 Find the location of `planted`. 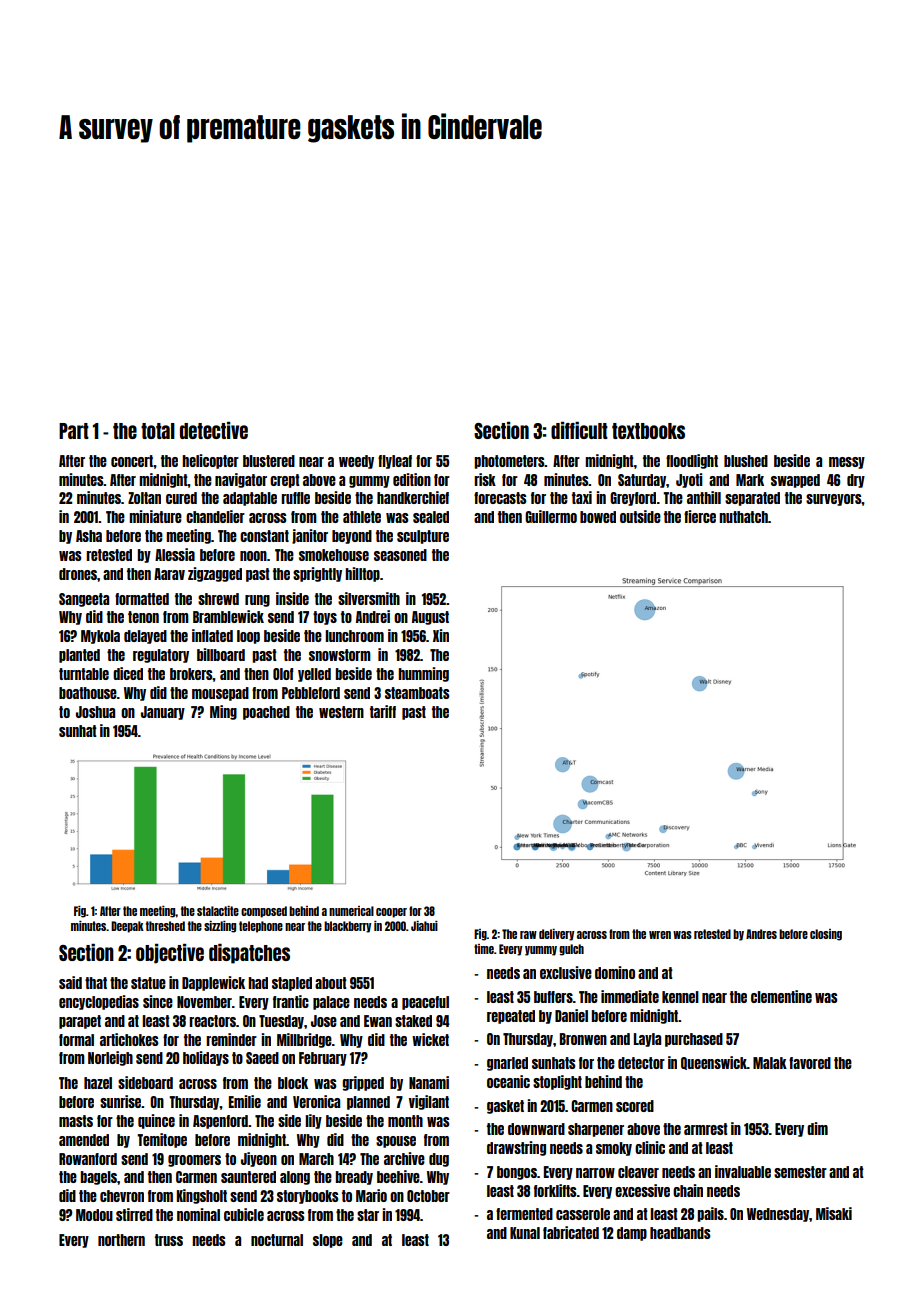

planted is located at coordinates (79, 656).
